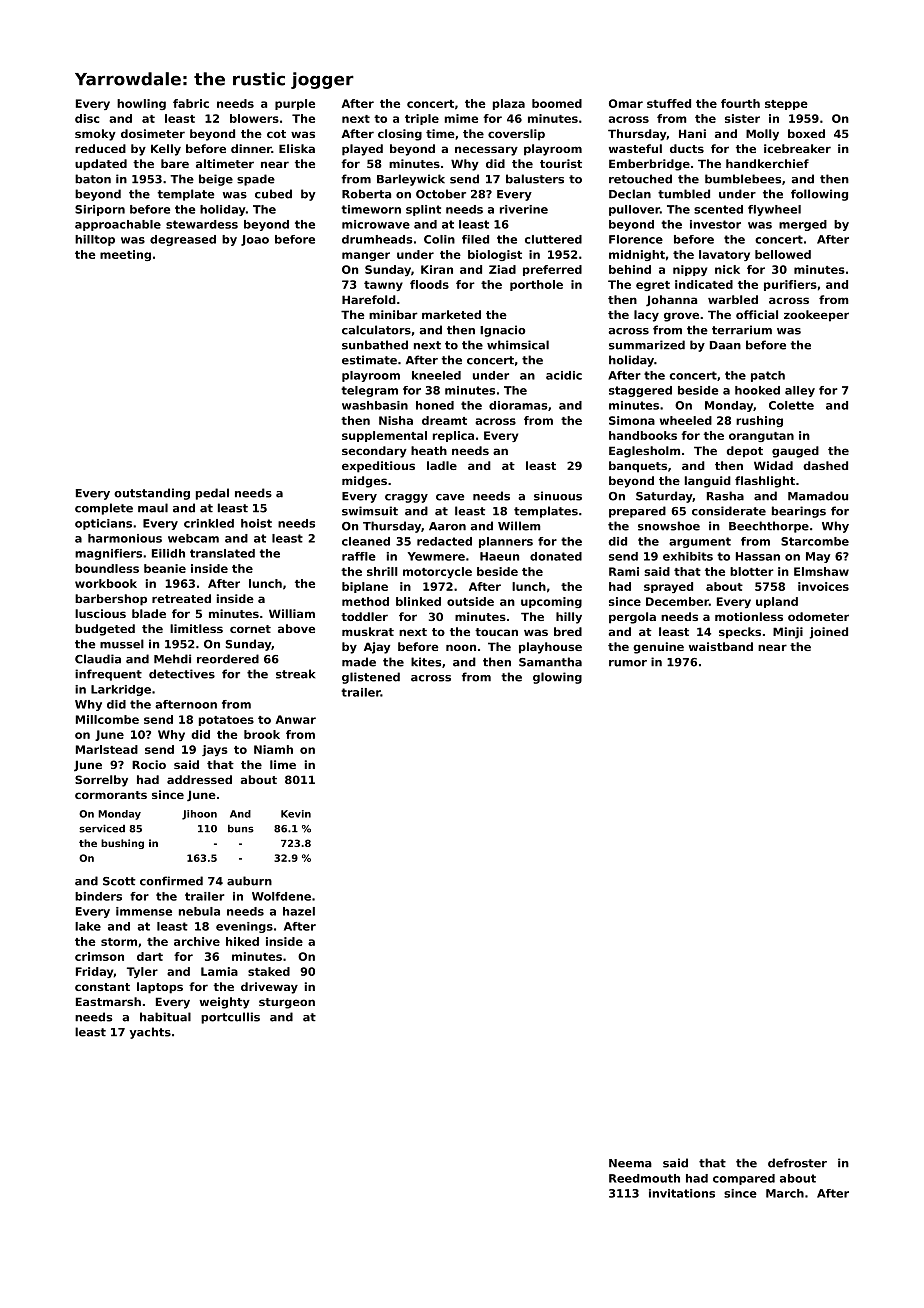 The width and height of the screenshot is (924, 1308). Describe the element at coordinates (230, 1018) in the screenshot. I see `portcullis` at that location.
